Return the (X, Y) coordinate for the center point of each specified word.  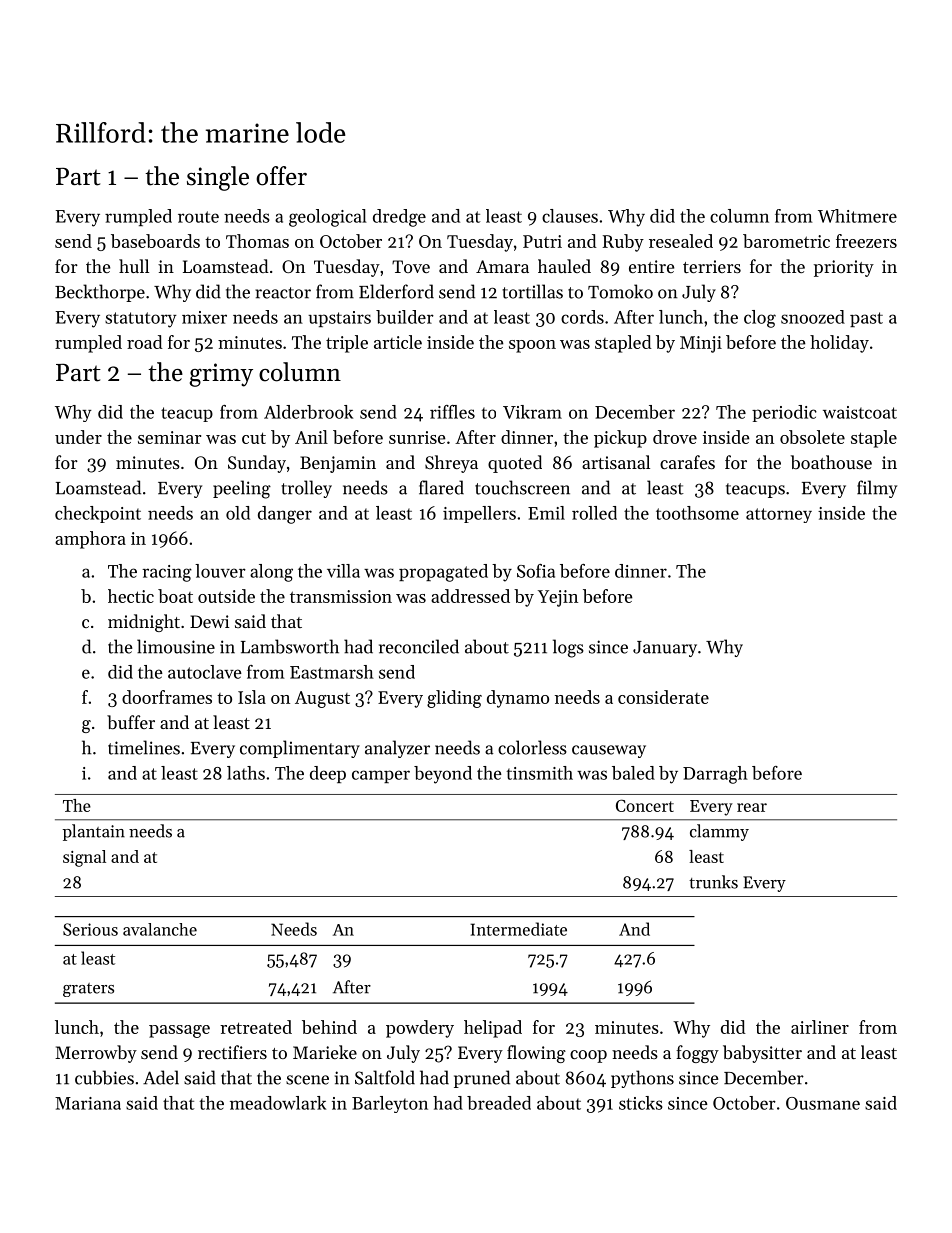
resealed (681, 241)
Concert (645, 805)
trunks (713, 882)
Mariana (88, 1103)
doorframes (167, 697)
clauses (570, 216)
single (218, 178)
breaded (499, 1103)
